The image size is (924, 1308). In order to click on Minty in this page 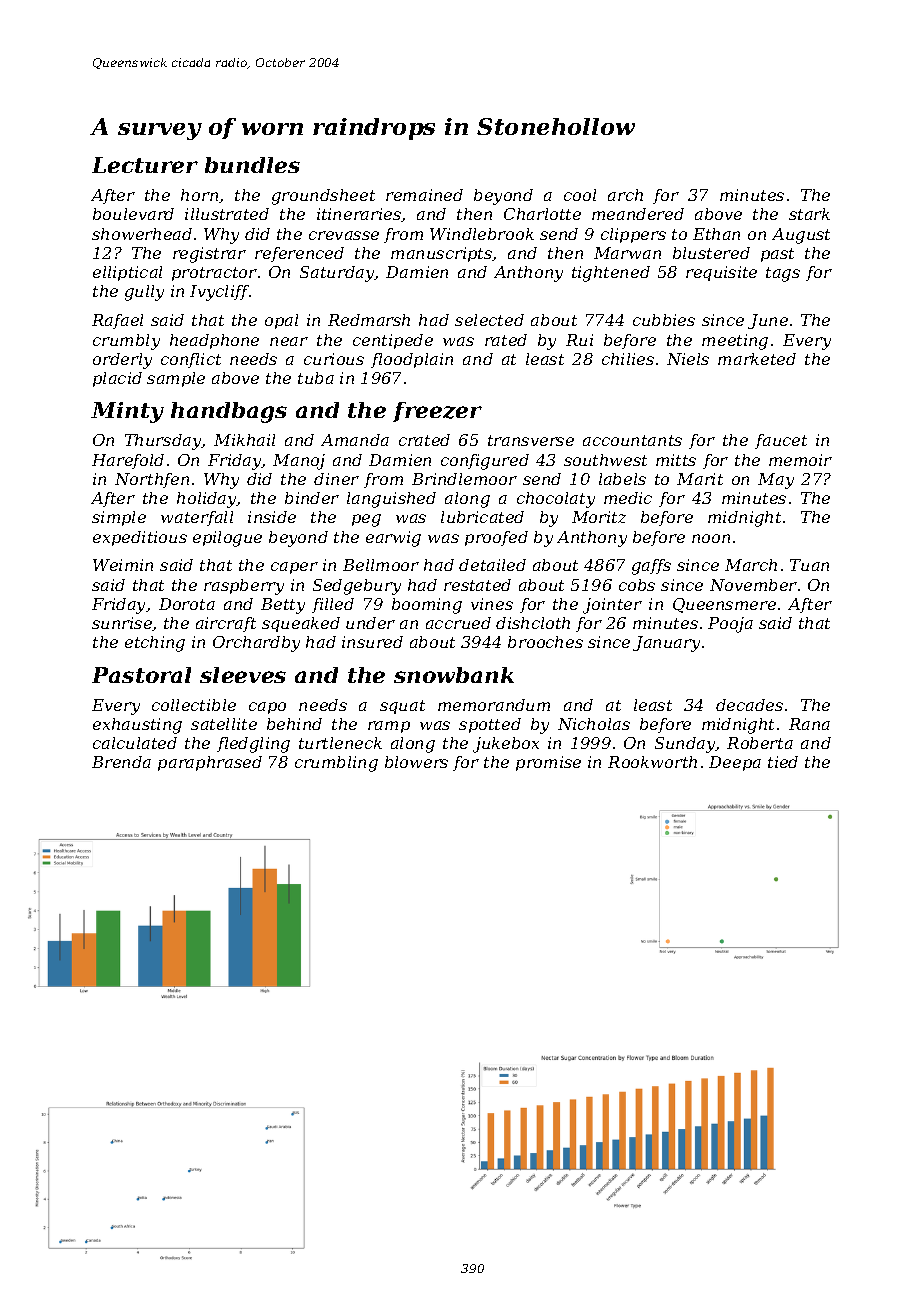, I will do `click(127, 412)`.
